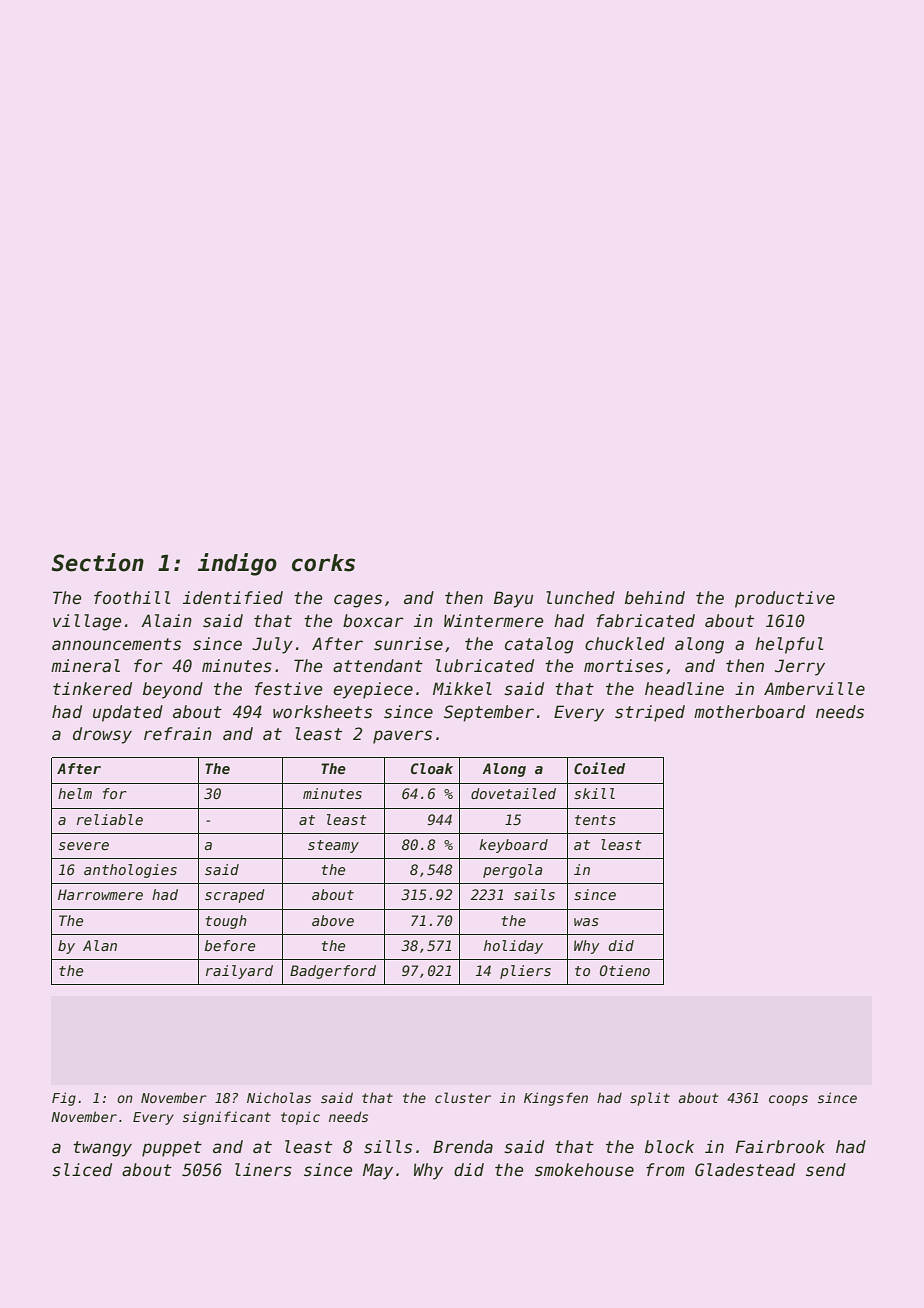 Image resolution: width=924 pixels, height=1308 pixels. What do you see at coordinates (513, 599) in the image?
I see `Bayu` at bounding box center [513, 599].
